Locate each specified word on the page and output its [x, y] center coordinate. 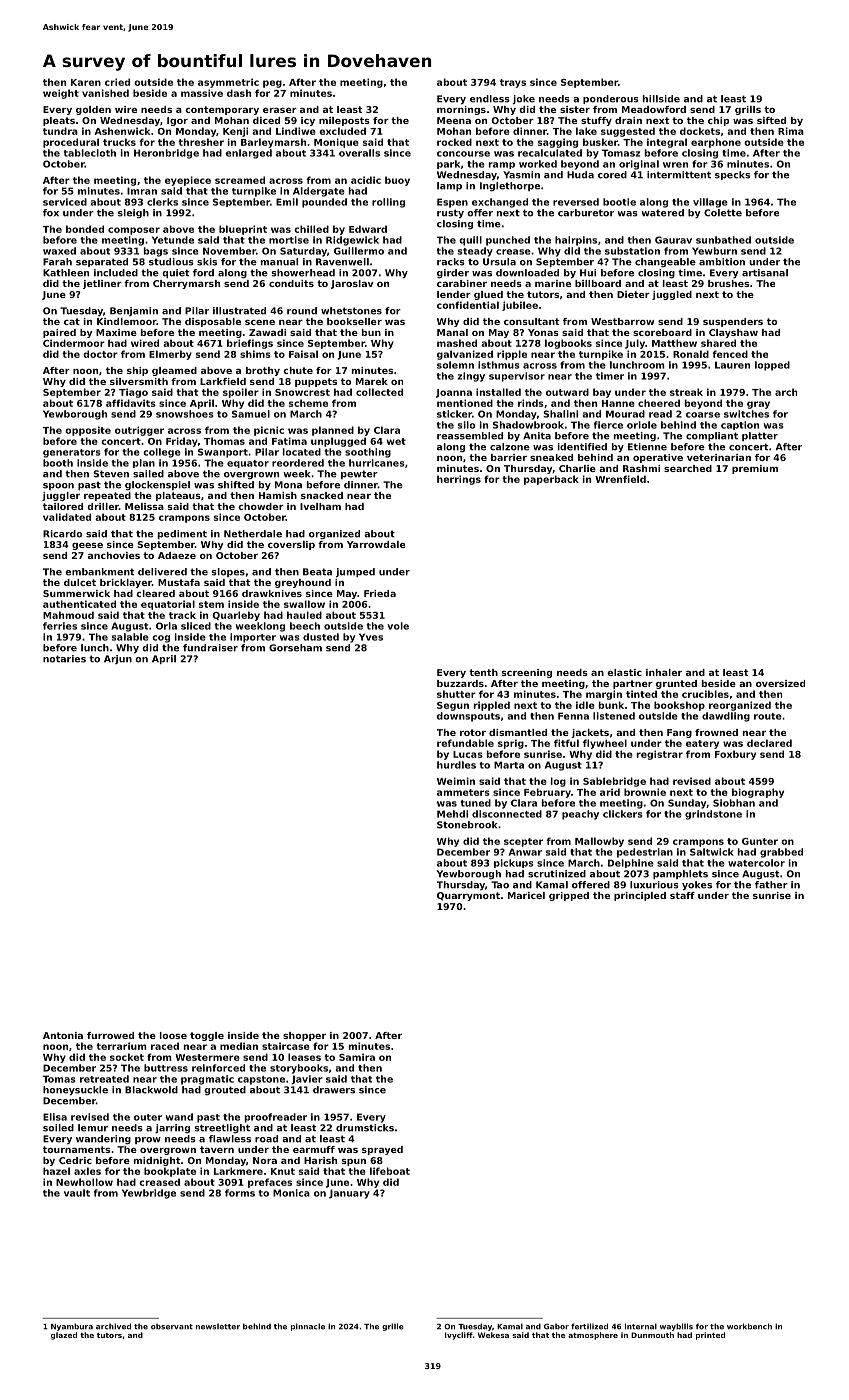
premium [755, 469]
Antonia [63, 1035]
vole [398, 626]
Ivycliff [459, 1336]
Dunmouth [652, 1335]
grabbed [781, 853]
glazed [64, 1336]
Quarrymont [468, 896]
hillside [661, 99]
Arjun [118, 659]
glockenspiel [157, 485]
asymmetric [228, 83]
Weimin [456, 781]
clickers [623, 814]
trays [513, 83]
